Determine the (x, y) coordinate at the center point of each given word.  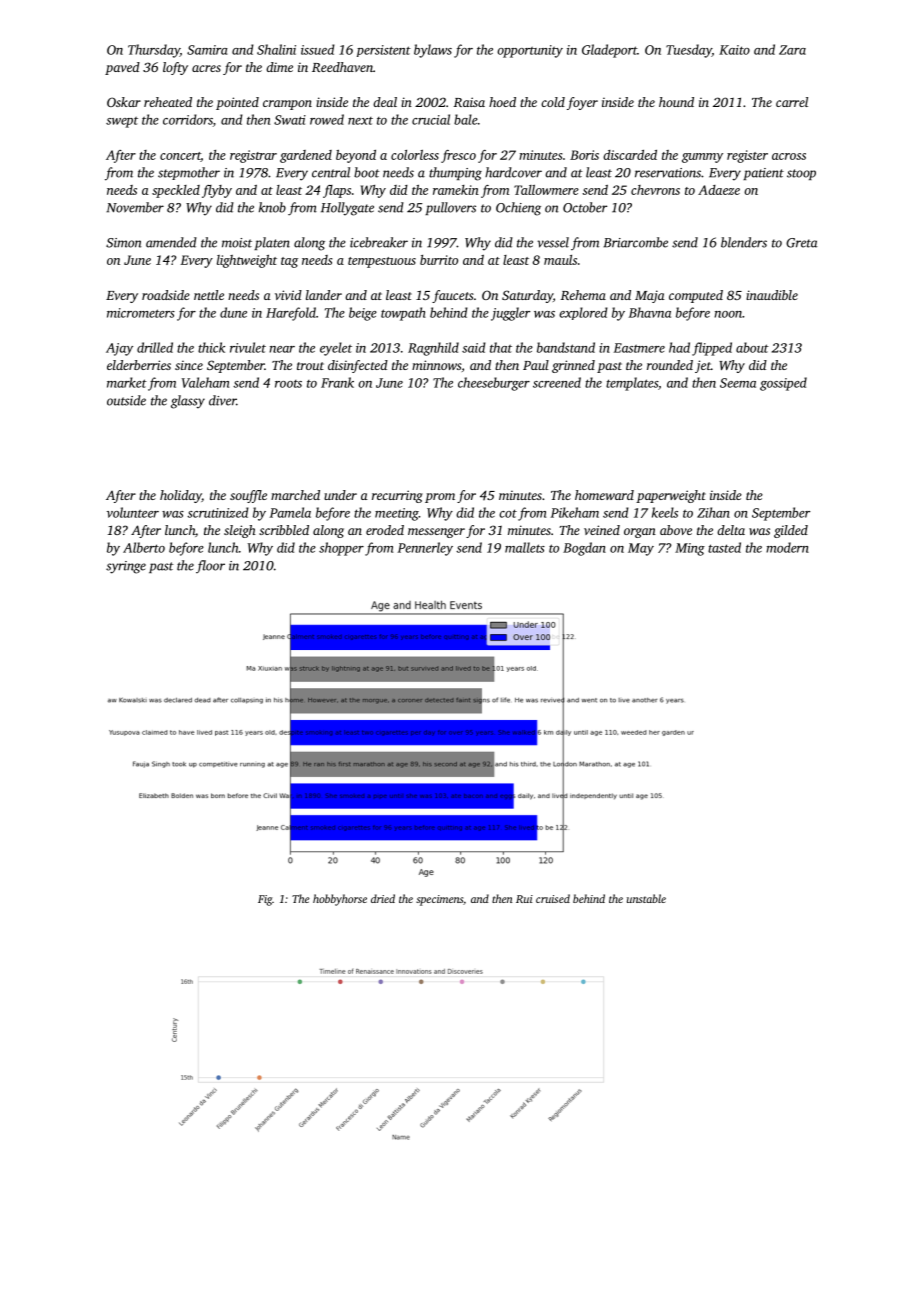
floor (210, 566)
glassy (188, 402)
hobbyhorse (340, 900)
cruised (553, 898)
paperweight (671, 496)
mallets (525, 547)
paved (122, 68)
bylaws (433, 51)
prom (440, 498)
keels (665, 512)
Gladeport (609, 51)
